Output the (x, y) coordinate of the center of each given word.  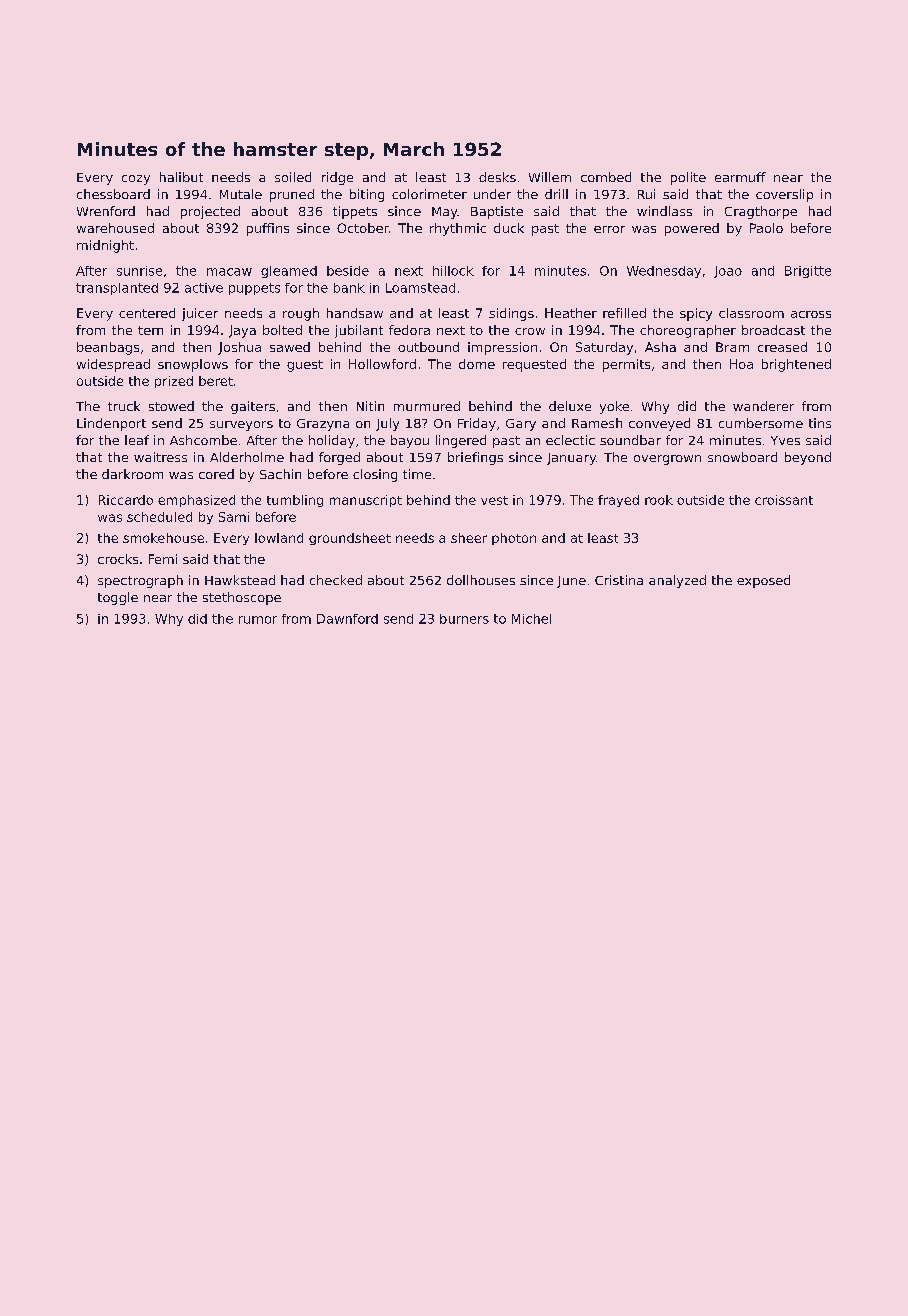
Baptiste (497, 212)
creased (782, 347)
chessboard (113, 194)
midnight (105, 246)
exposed (763, 581)
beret (216, 381)
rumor (258, 620)
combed (606, 177)
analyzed (677, 581)
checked (336, 580)
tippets (355, 212)
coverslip (784, 195)
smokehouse (163, 538)
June (571, 582)
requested (534, 365)
